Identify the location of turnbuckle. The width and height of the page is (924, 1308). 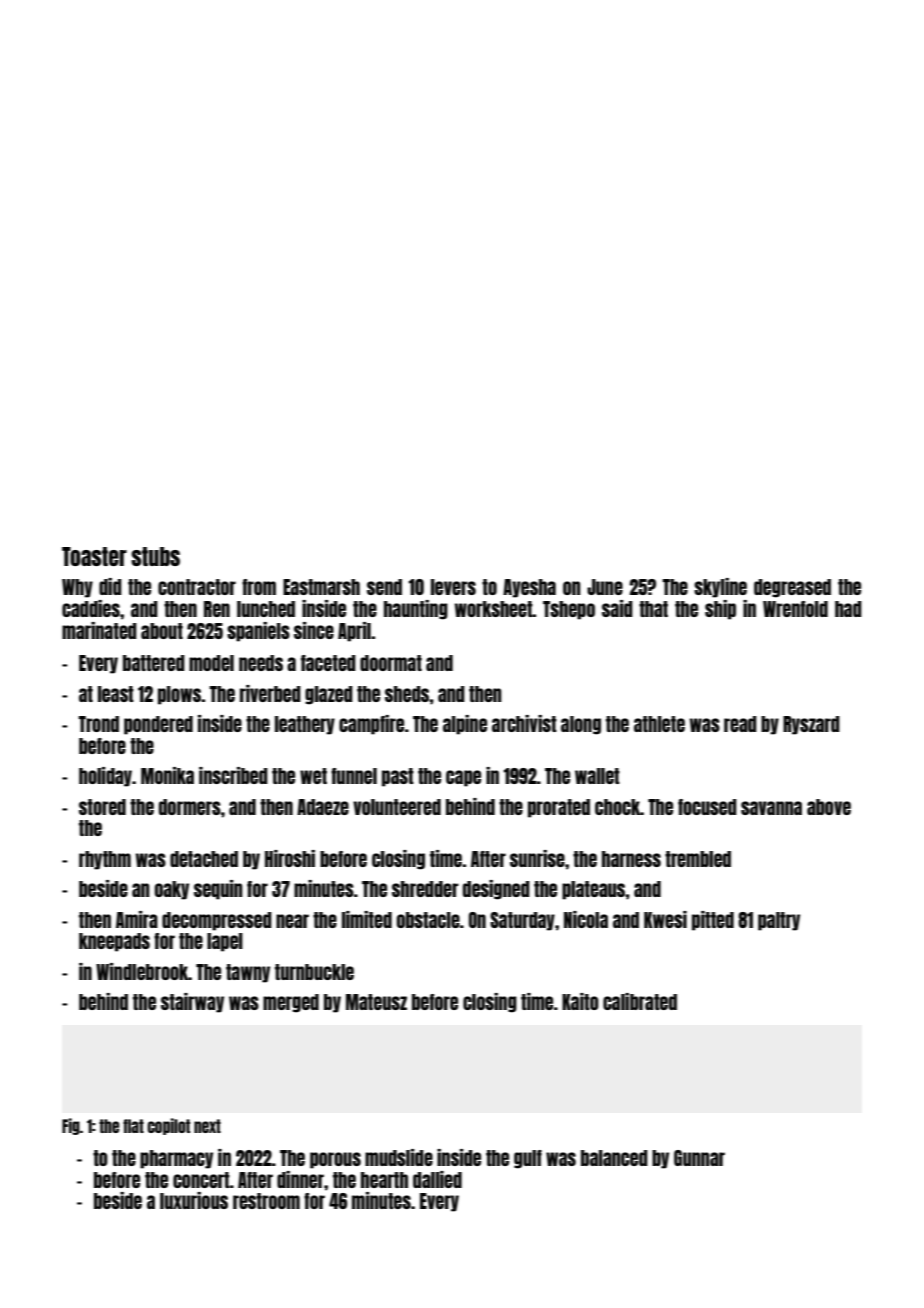
(314, 972).
